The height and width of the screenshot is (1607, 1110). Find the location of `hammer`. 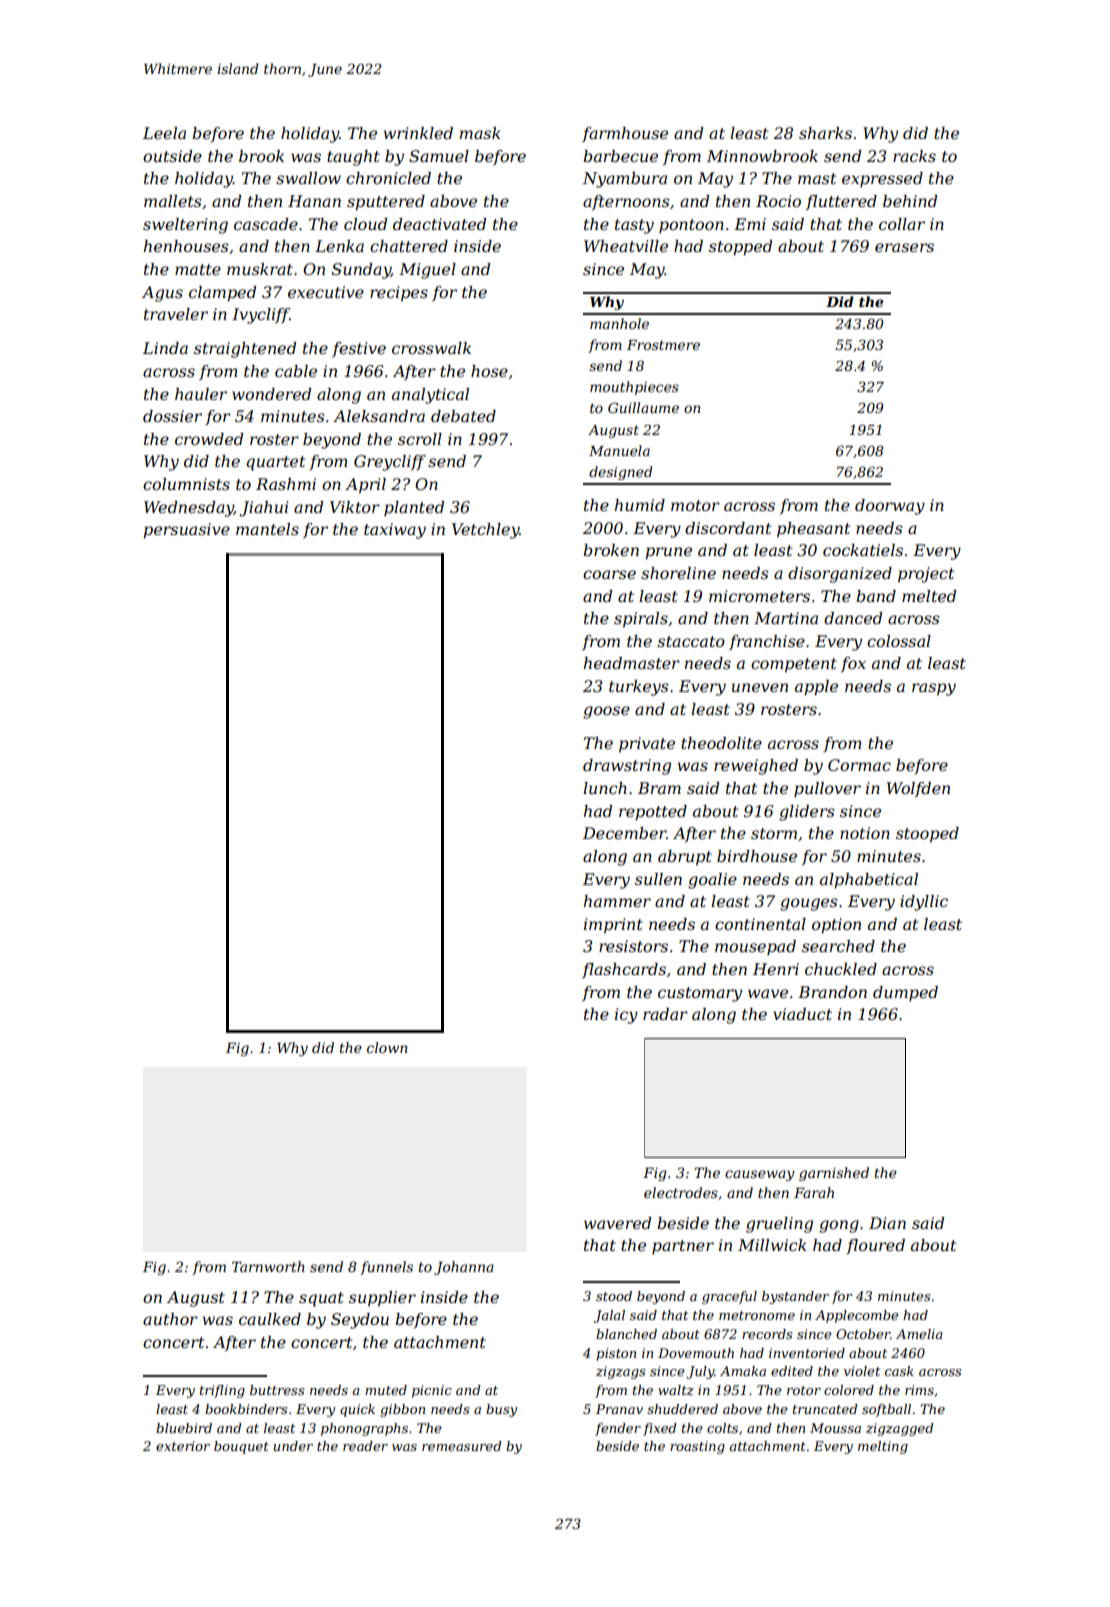

hammer is located at coordinates (617, 901).
